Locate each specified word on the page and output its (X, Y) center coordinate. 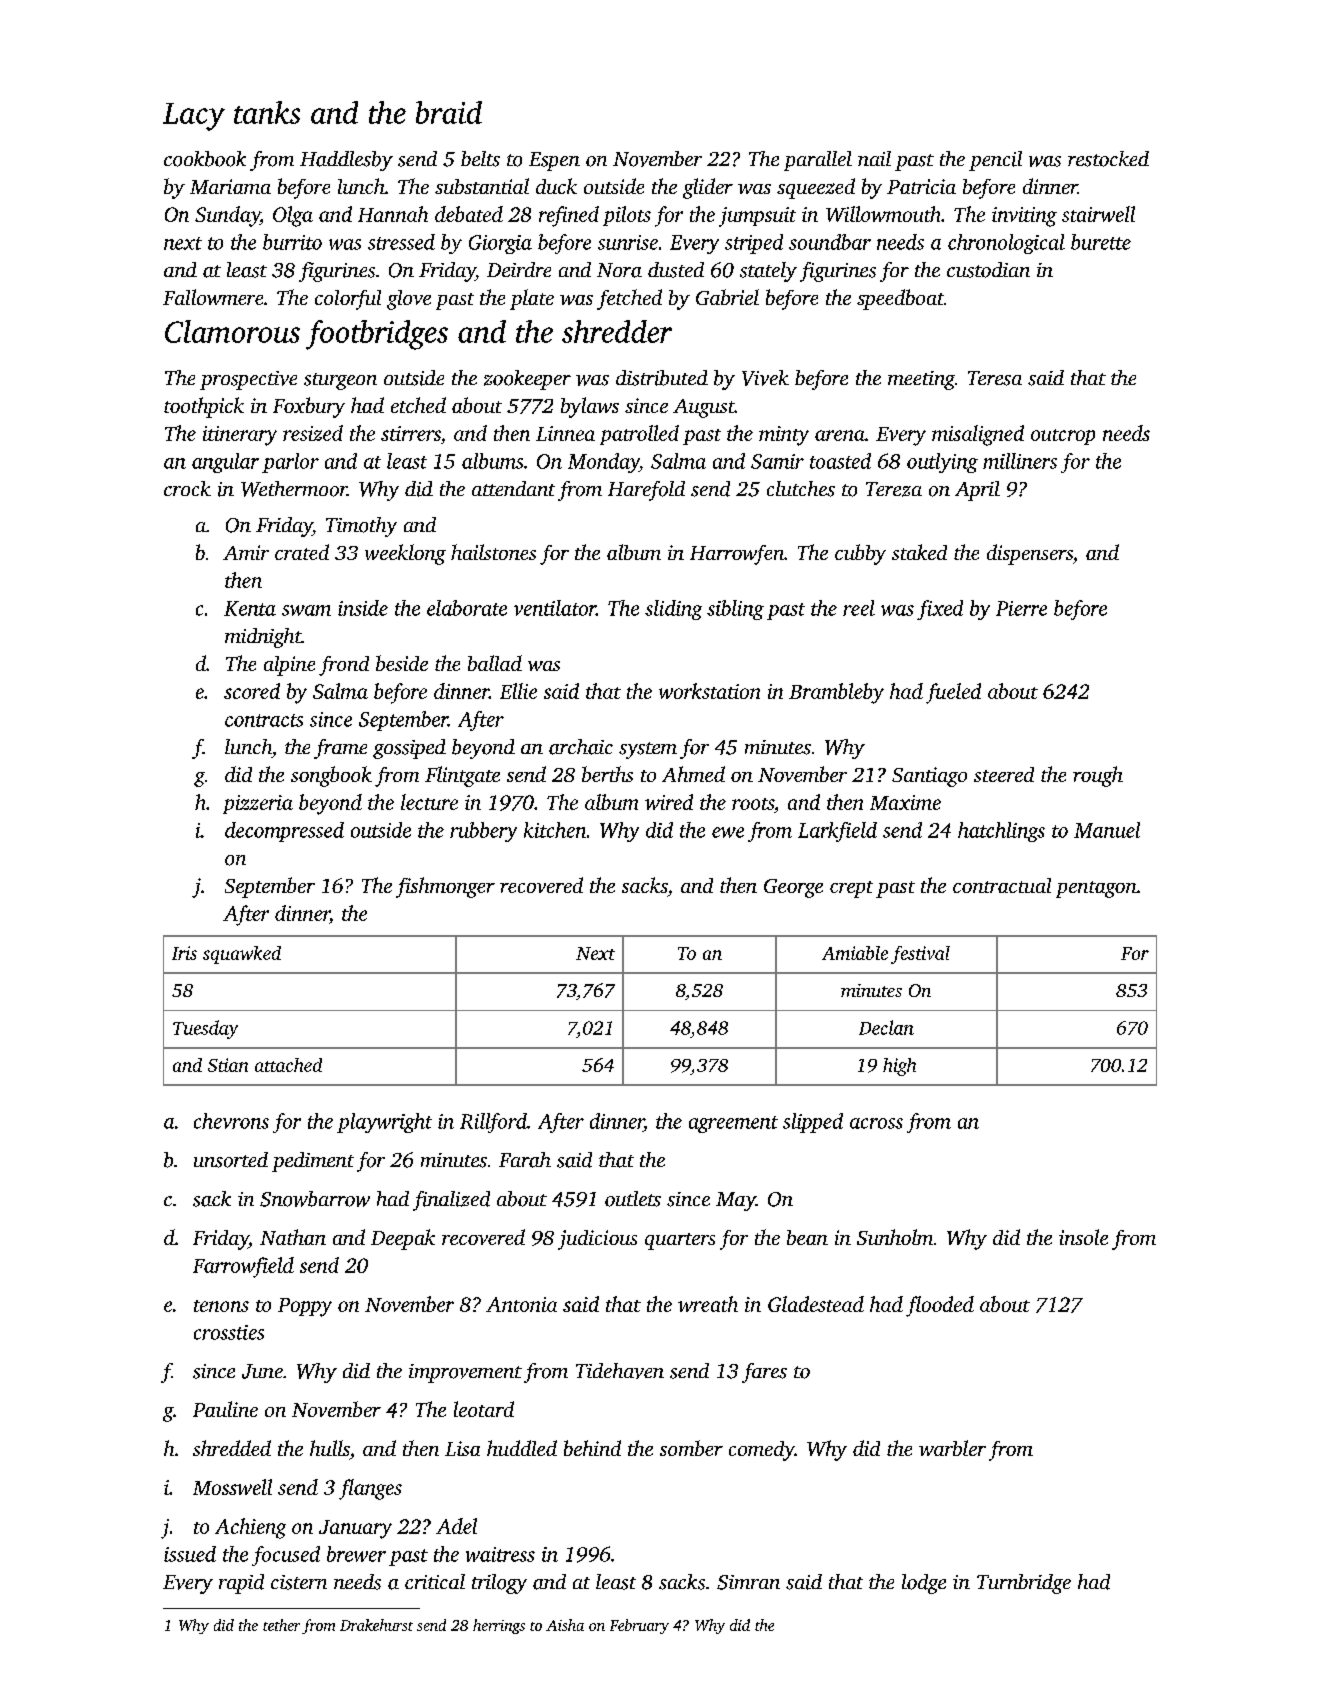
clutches (801, 489)
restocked (1108, 159)
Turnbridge (1024, 1584)
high (899, 1067)
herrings (499, 1626)
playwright (384, 1123)
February (639, 1626)
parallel (818, 161)
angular (225, 463)
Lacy (194, 117)
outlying (942, 463)
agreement (733, 1124)
